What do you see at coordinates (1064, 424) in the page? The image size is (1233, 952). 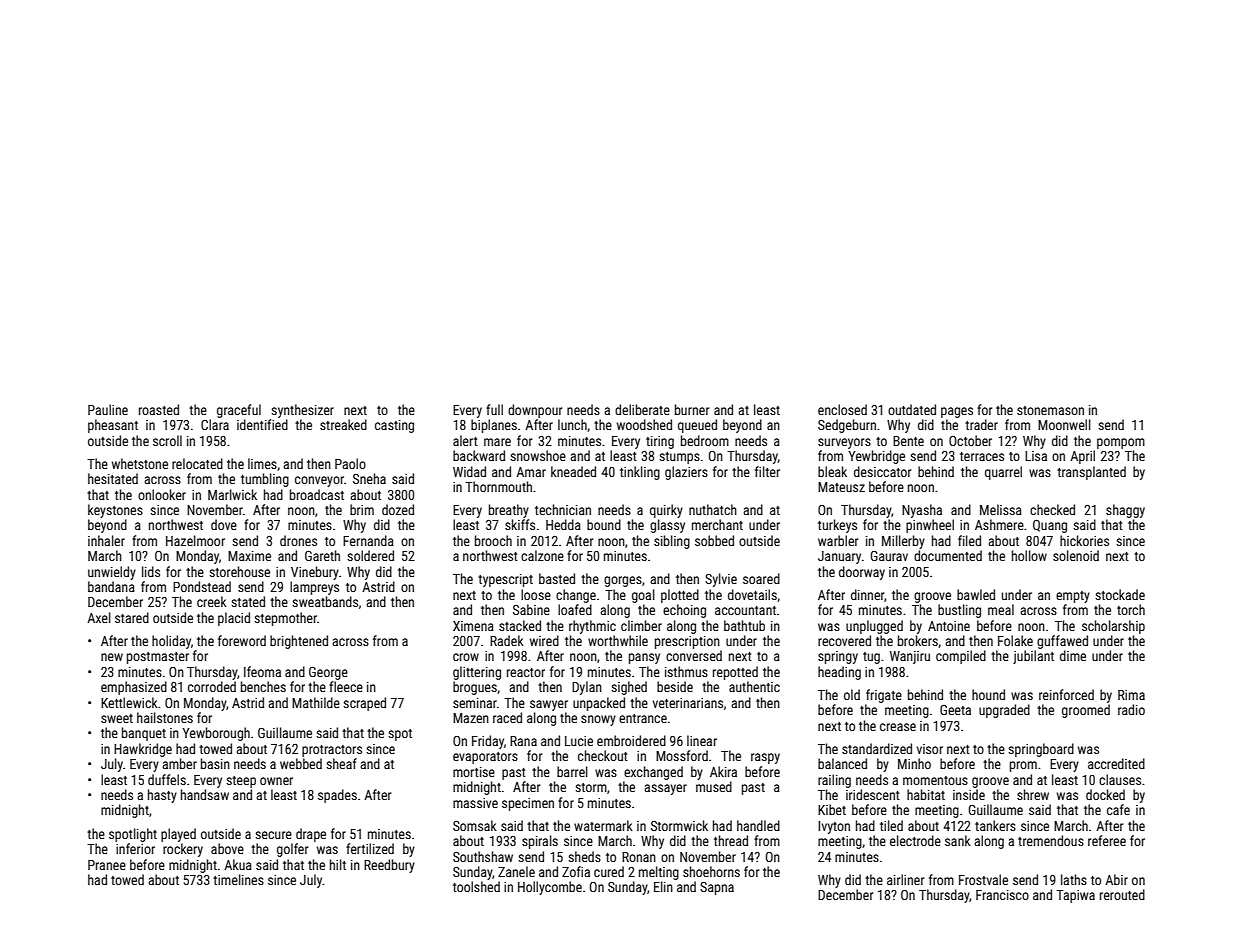 I see `Moonwell` at bounding box center [1064, 424].
